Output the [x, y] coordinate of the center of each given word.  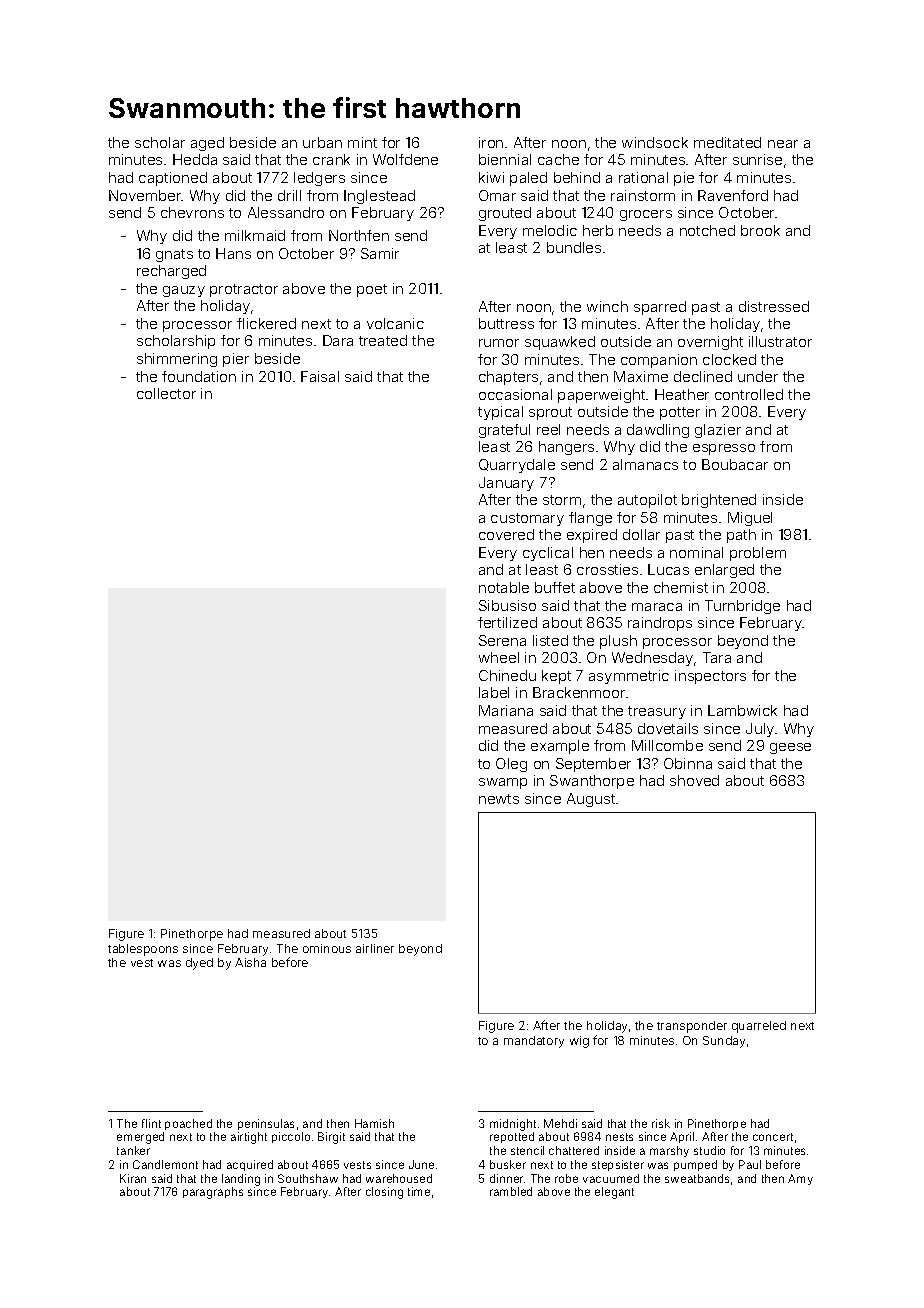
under [758, 376]
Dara [338, 340]
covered [506, 534]
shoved [694, 780]
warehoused [399, 1178]
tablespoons [143, 950]
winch [607, 306]
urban [322, 142]
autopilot [647, 501]
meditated [727, 142]
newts [499, 799]
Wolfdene [405, 159]
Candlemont [165, 1164]
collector [166, 393]
